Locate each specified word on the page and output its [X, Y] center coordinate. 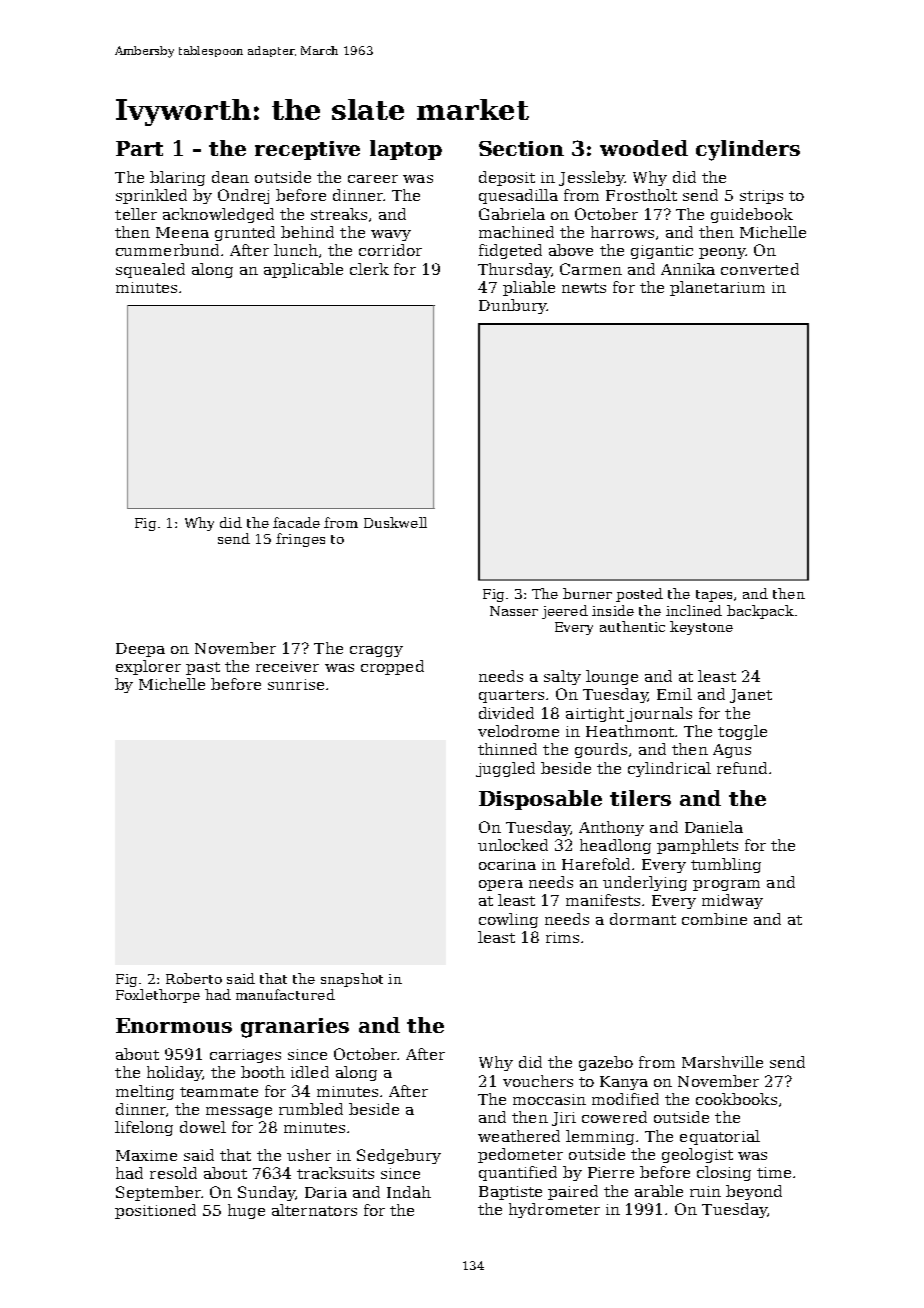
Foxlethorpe [158, 996]
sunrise [296, 684]
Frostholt [641, 195]
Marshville [722, 1062]
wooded [644, 148]
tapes [714, 596]
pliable [529, 288]
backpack [760, 612]
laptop [406, 150]
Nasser [514, 611]
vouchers [538, 1081]
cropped [392, 667]
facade [296, 522]
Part [139, 148]
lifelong [144, 1128]
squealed [150, 270]
